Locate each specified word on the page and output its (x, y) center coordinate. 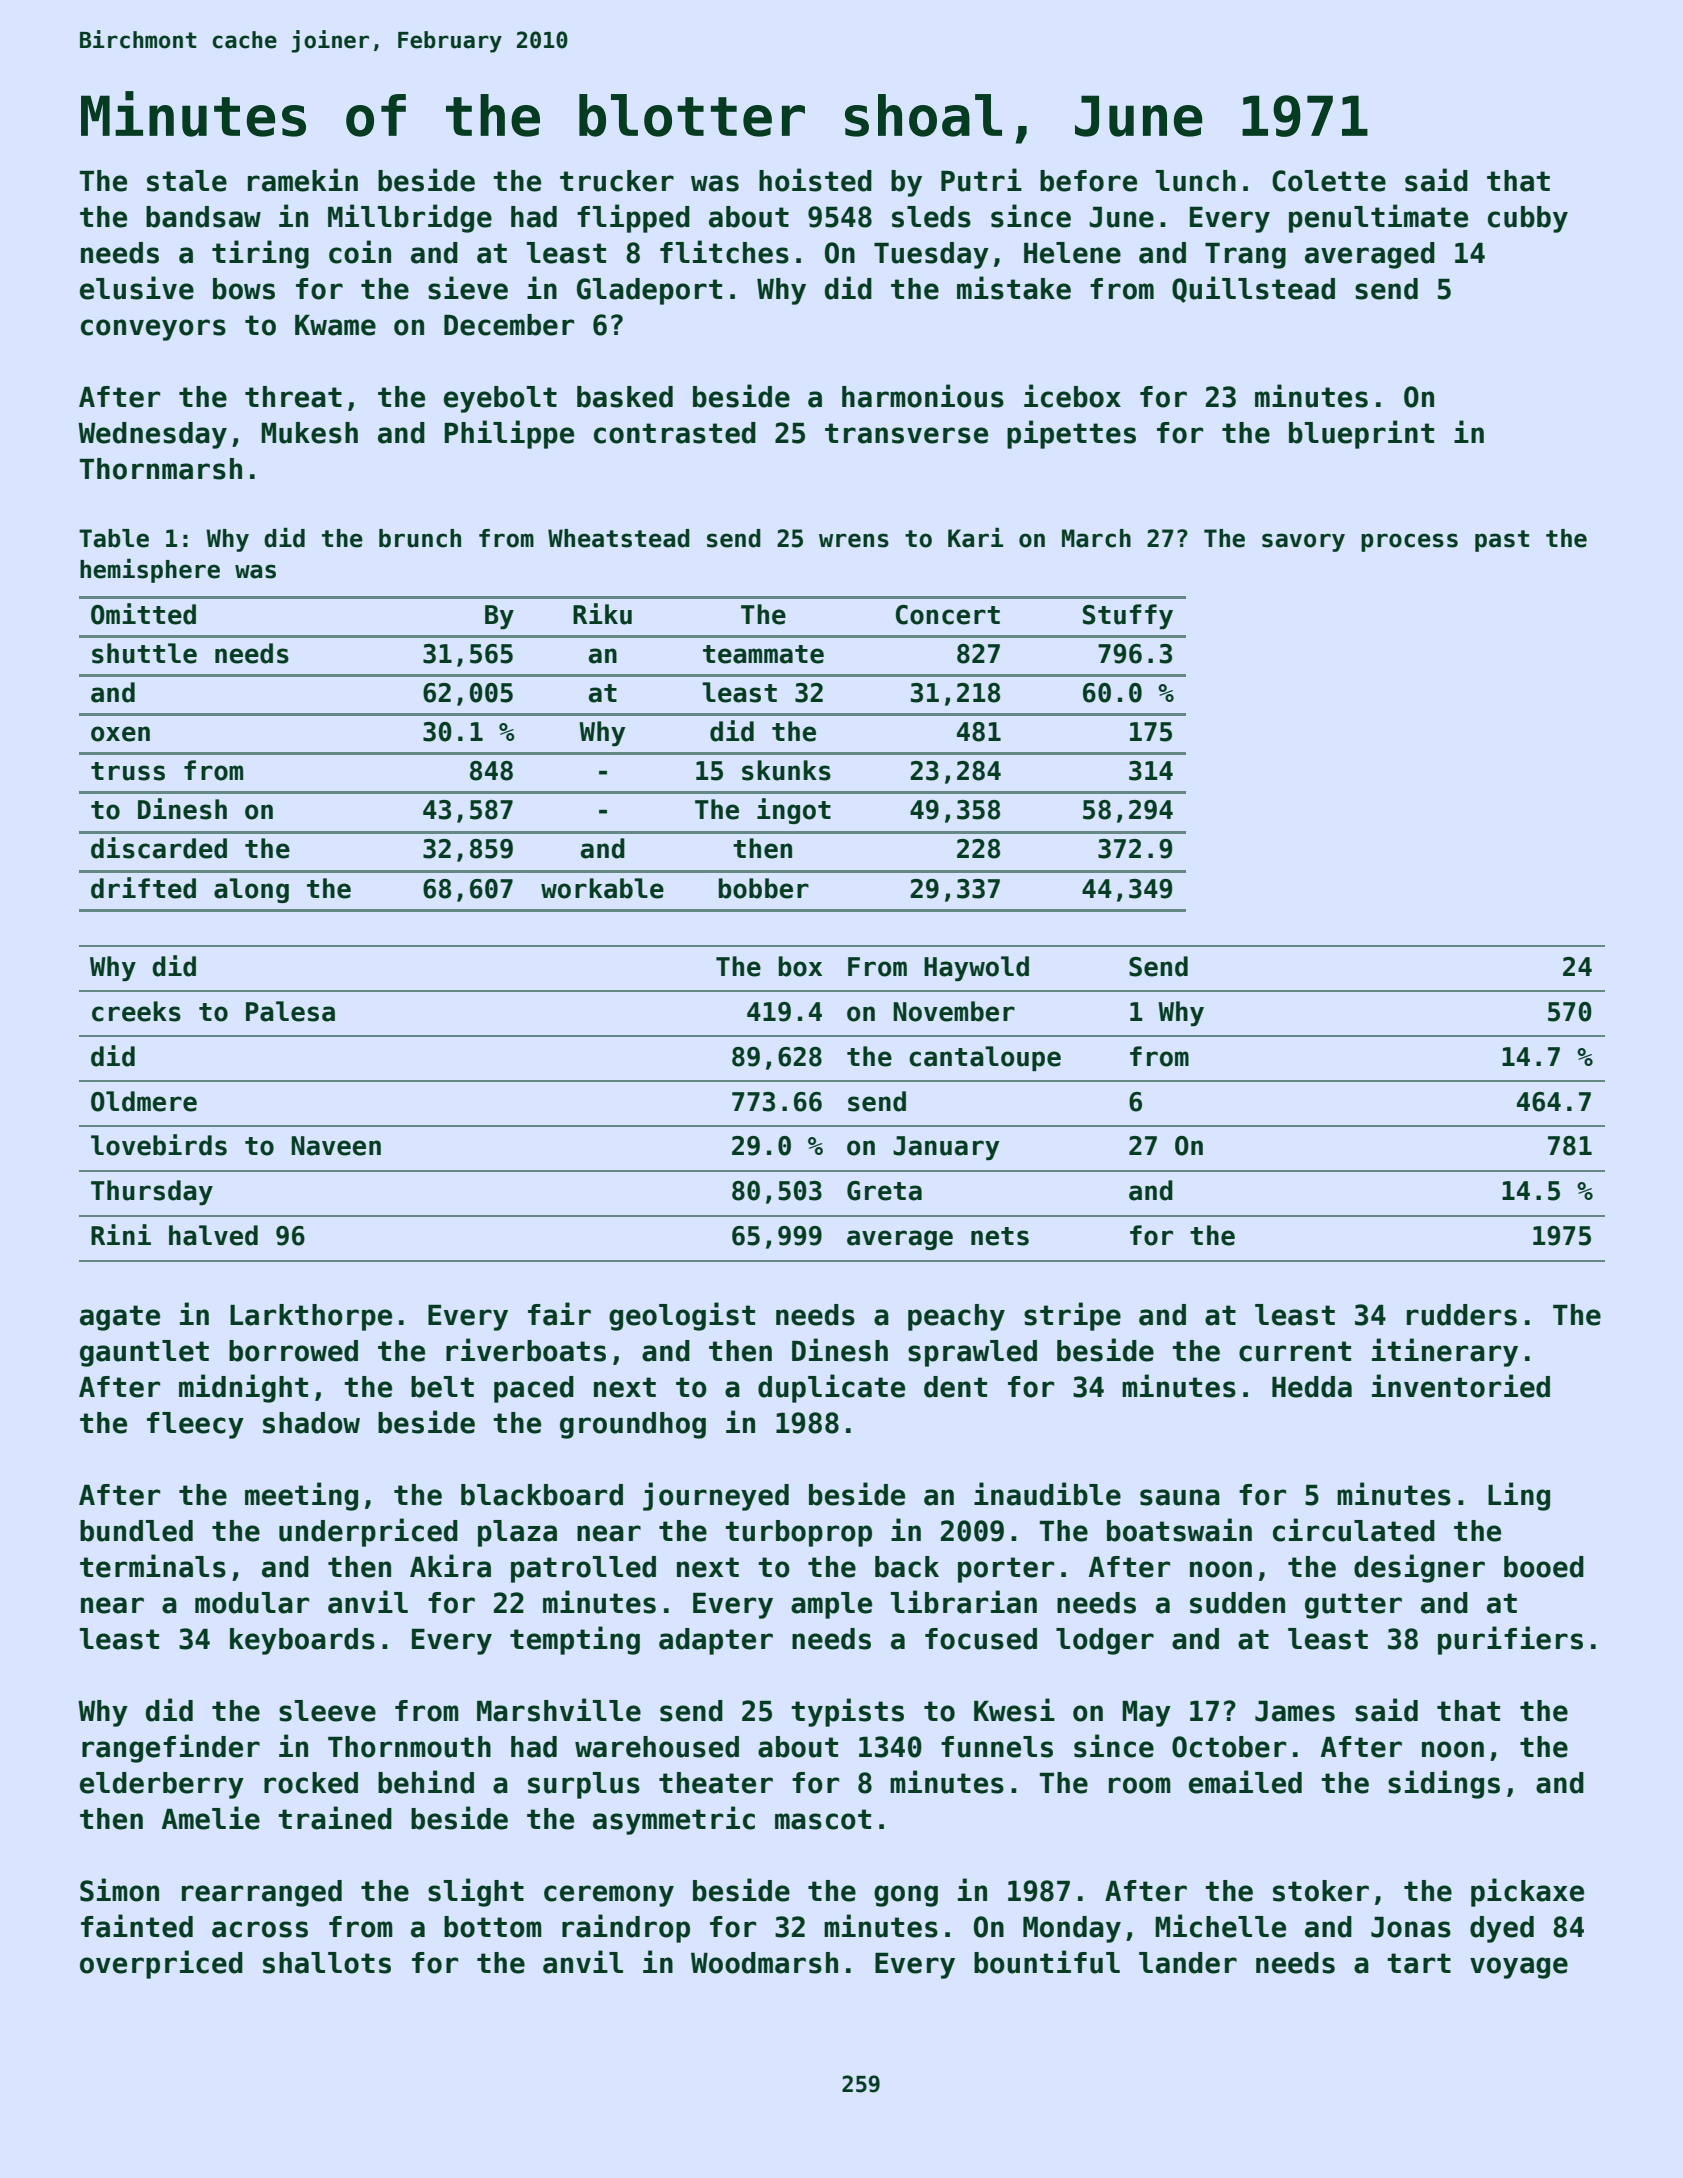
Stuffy (1128, 616)
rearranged (262, 1893)
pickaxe (1527, 1892)
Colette (1329, 181)
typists (847, 1712)
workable (602, 888)
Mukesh (309, 433)
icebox (1072, 396)
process (1409, 542)
